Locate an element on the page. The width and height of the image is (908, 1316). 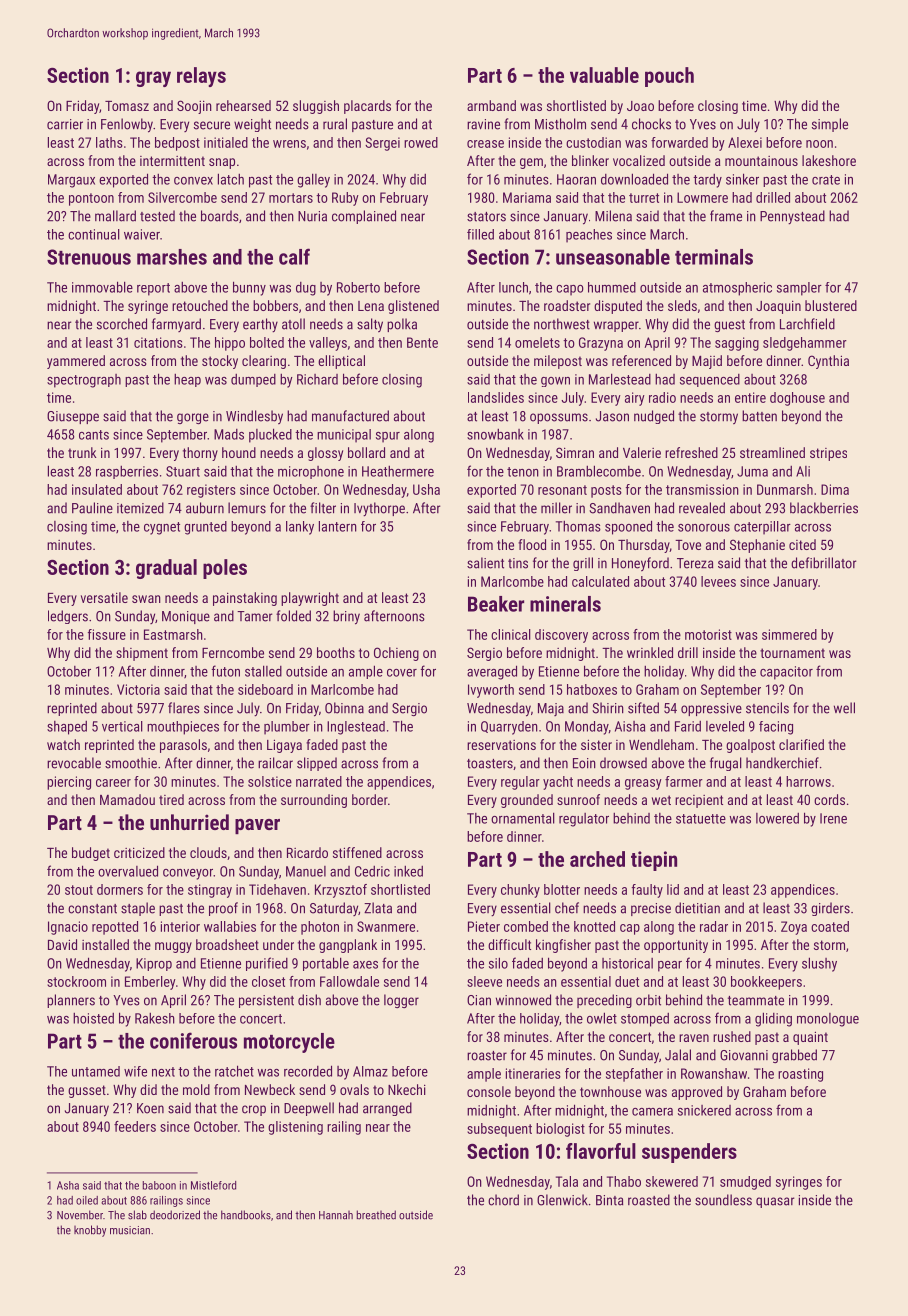
ratchet is located at coordinates (234, 1071).
